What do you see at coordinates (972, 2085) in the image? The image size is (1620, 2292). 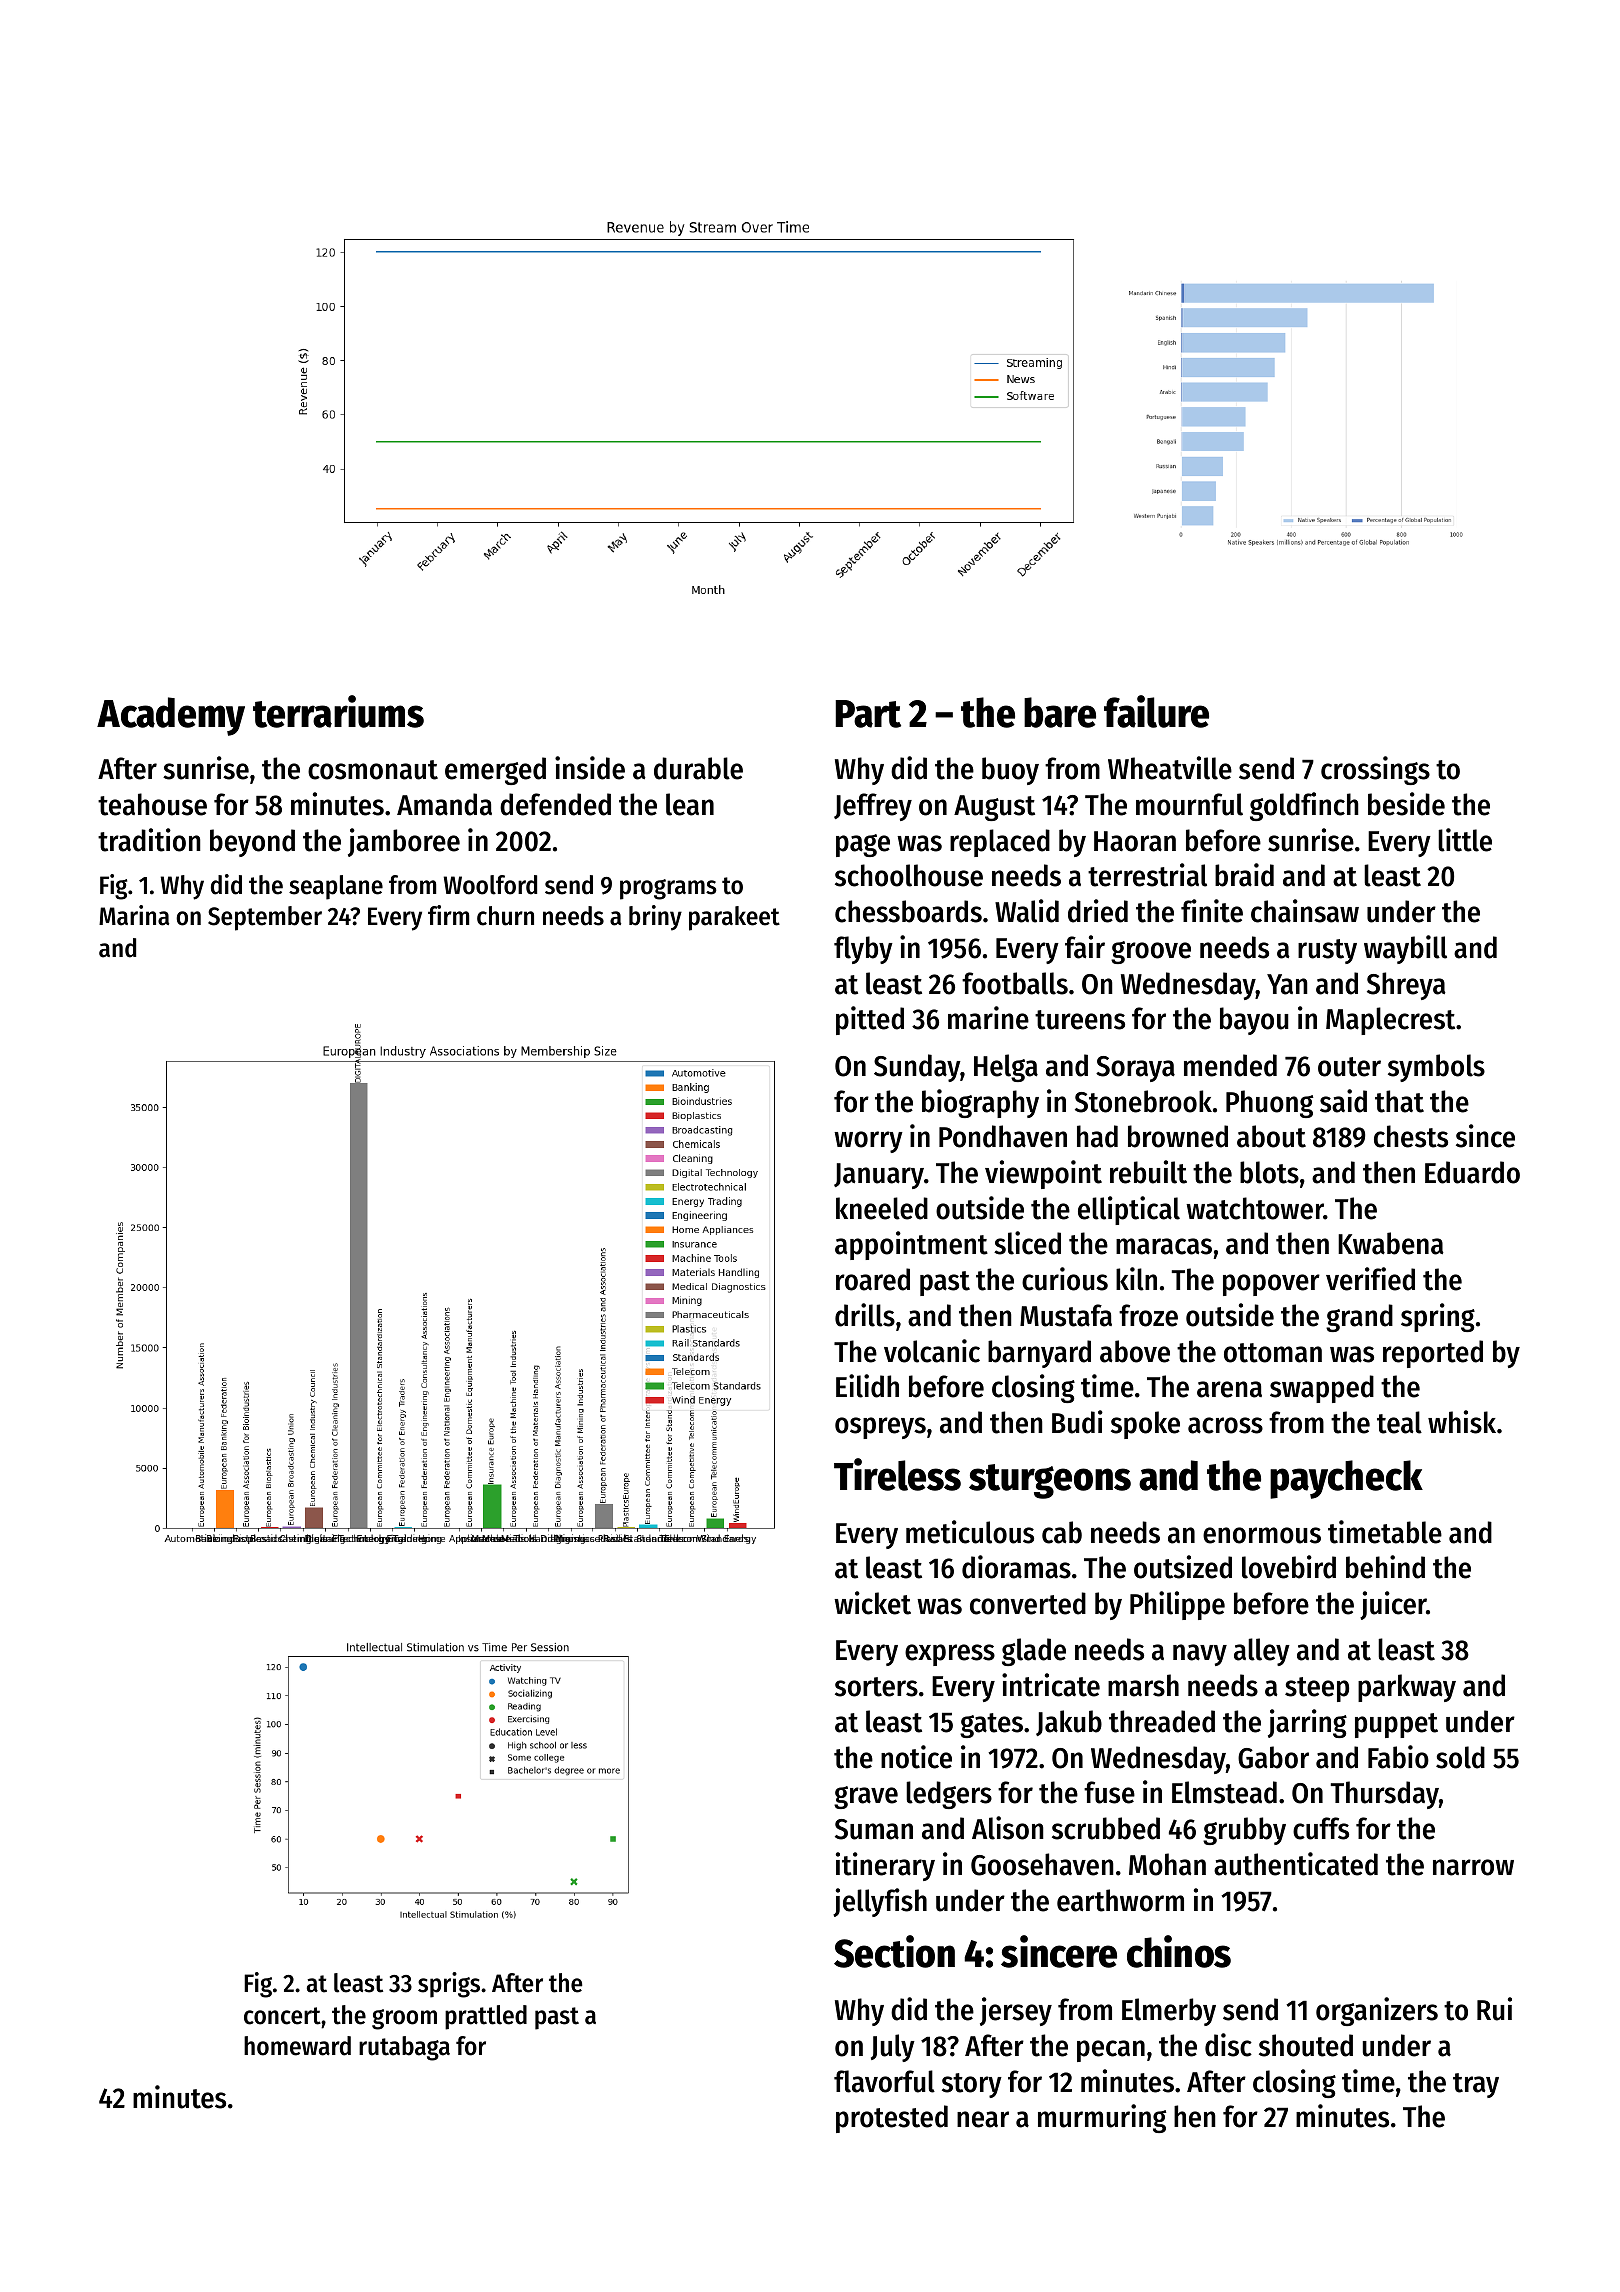 I see `story` at bounding box center [972, 2085].
